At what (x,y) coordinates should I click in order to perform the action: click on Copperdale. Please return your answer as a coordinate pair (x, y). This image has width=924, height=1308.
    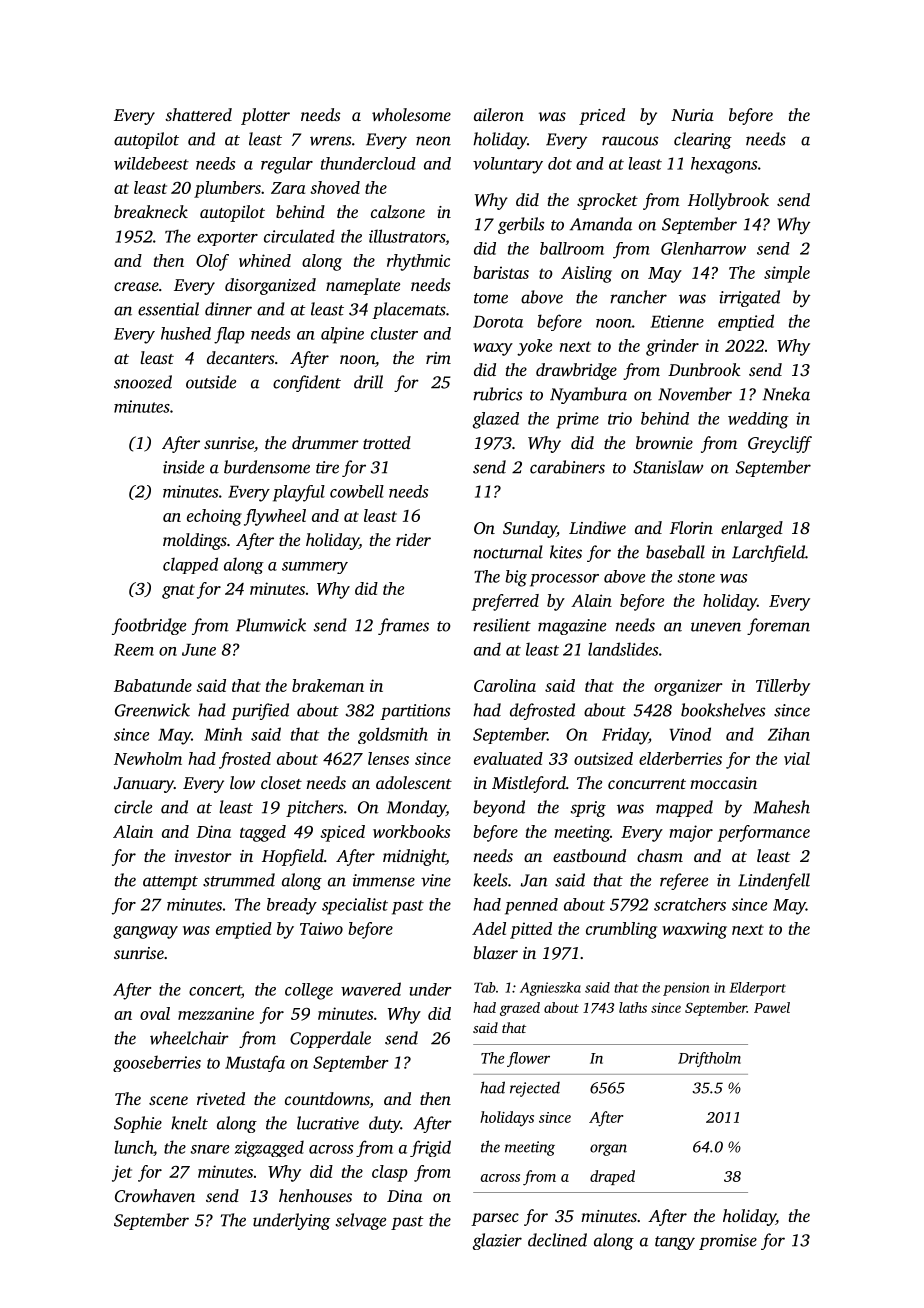
    Looking at the image, I should click on (330, 1039).
